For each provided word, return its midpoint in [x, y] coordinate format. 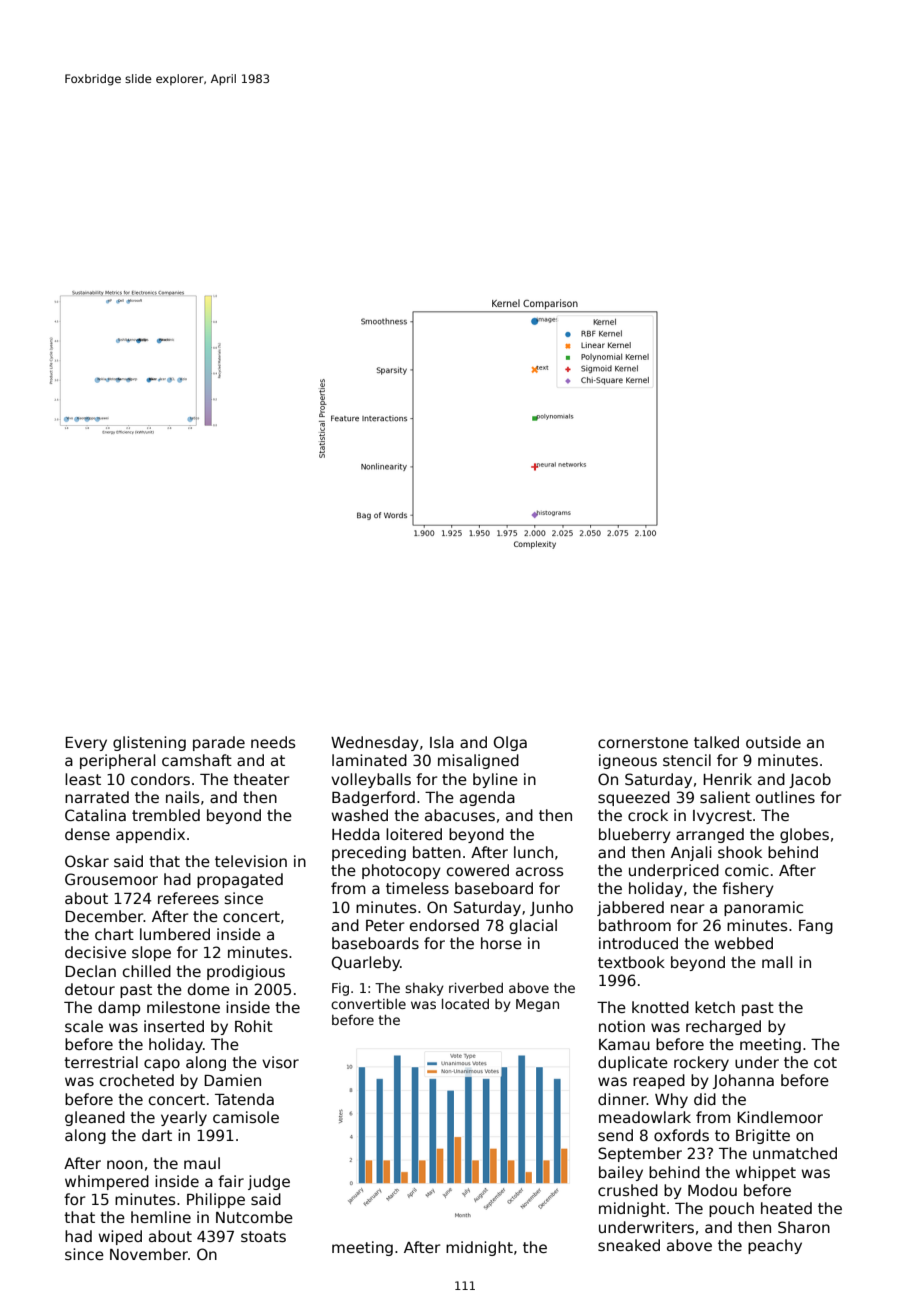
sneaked [629, 1245]
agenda [487, 798]
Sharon [804, 1227]
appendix [150, 835]
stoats [263, 1236]
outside [773, 742]
